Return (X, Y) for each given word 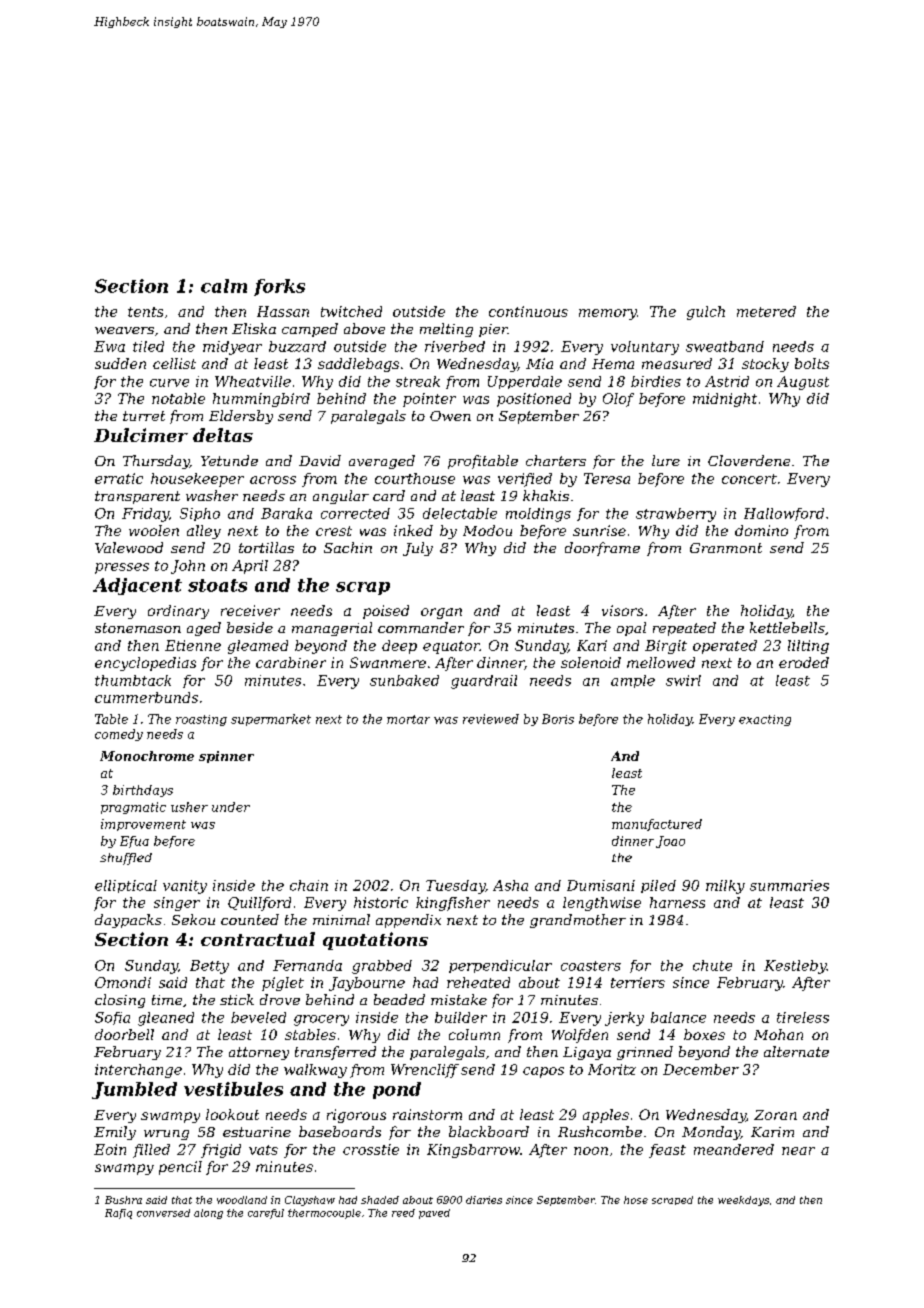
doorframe (602, 549)
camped (310, 330)
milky (725, 887)
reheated (478, 982)
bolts (812, 363)
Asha (510, 885)
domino (761, 530)
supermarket (271, 720)
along (208, 1214)
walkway (315, 1071)
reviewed (491, 719)
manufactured (657, 825)
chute (712, 965)
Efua (134, 842)
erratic (119, 478)
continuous (528, 311)
